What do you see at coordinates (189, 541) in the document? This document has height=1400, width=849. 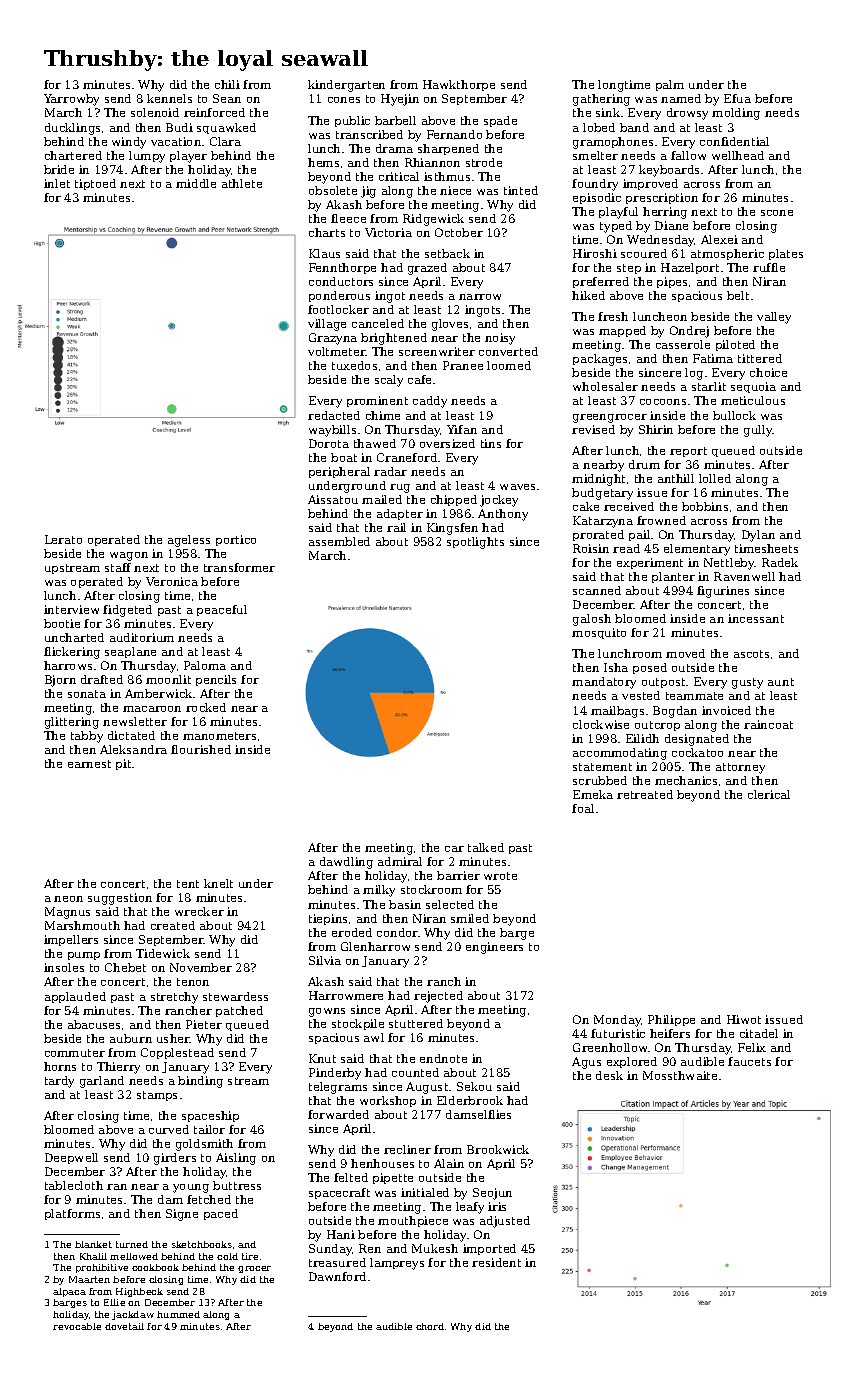 I see `ageless` at bounding box center [189, 541].
